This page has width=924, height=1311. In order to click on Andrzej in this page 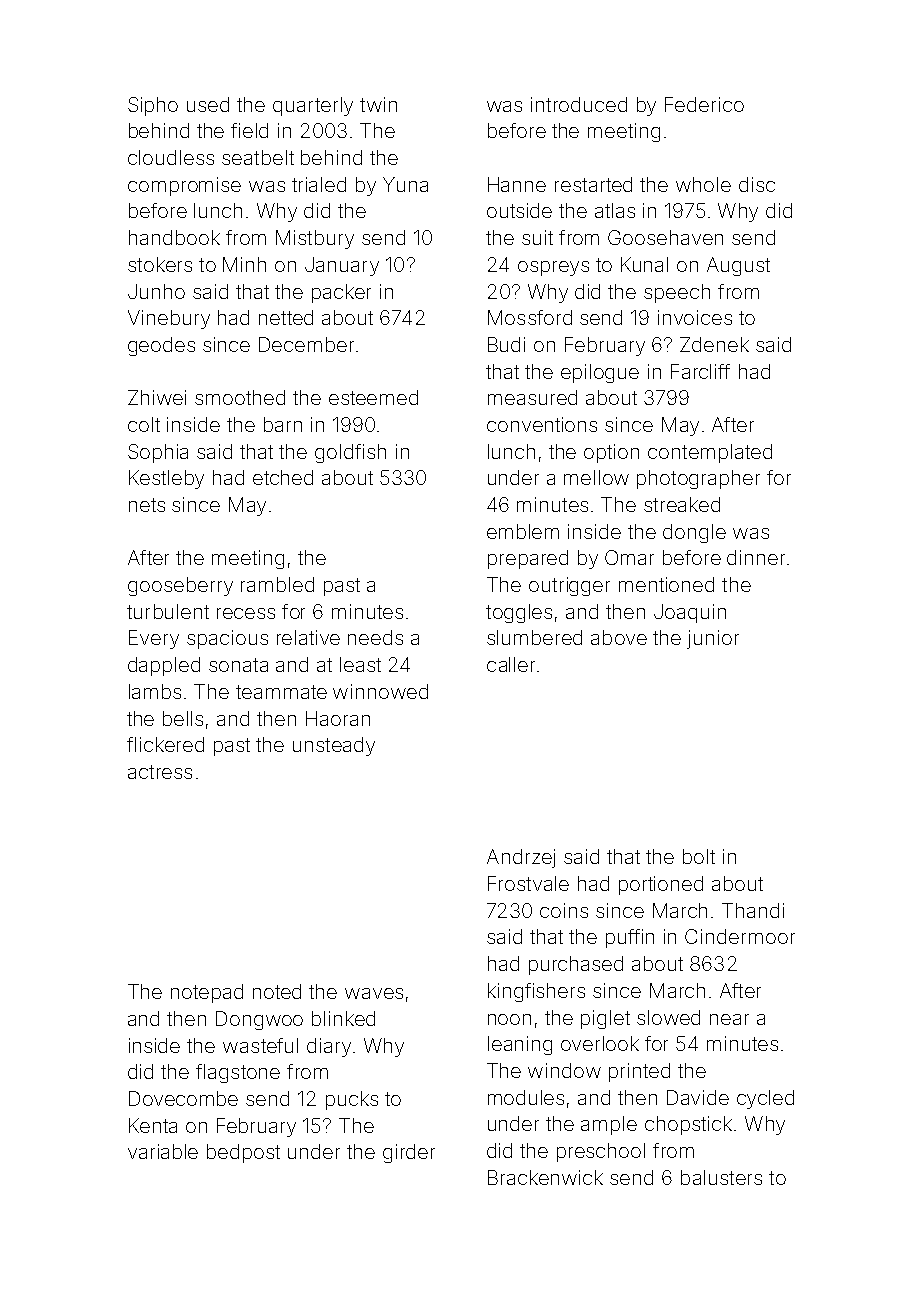, I will do `click(521, 858)`.
